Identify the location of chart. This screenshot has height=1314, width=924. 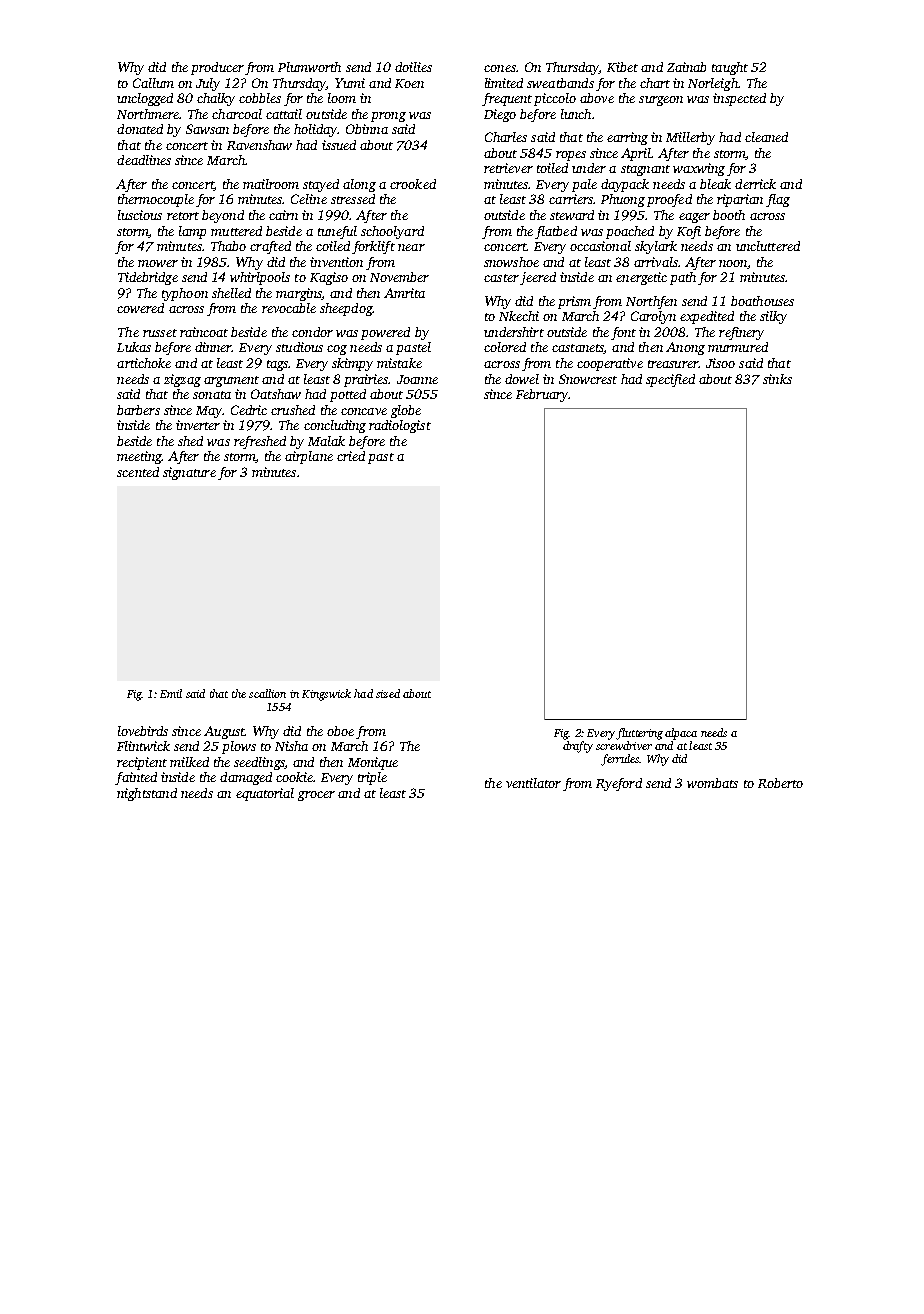
(655, 83).
